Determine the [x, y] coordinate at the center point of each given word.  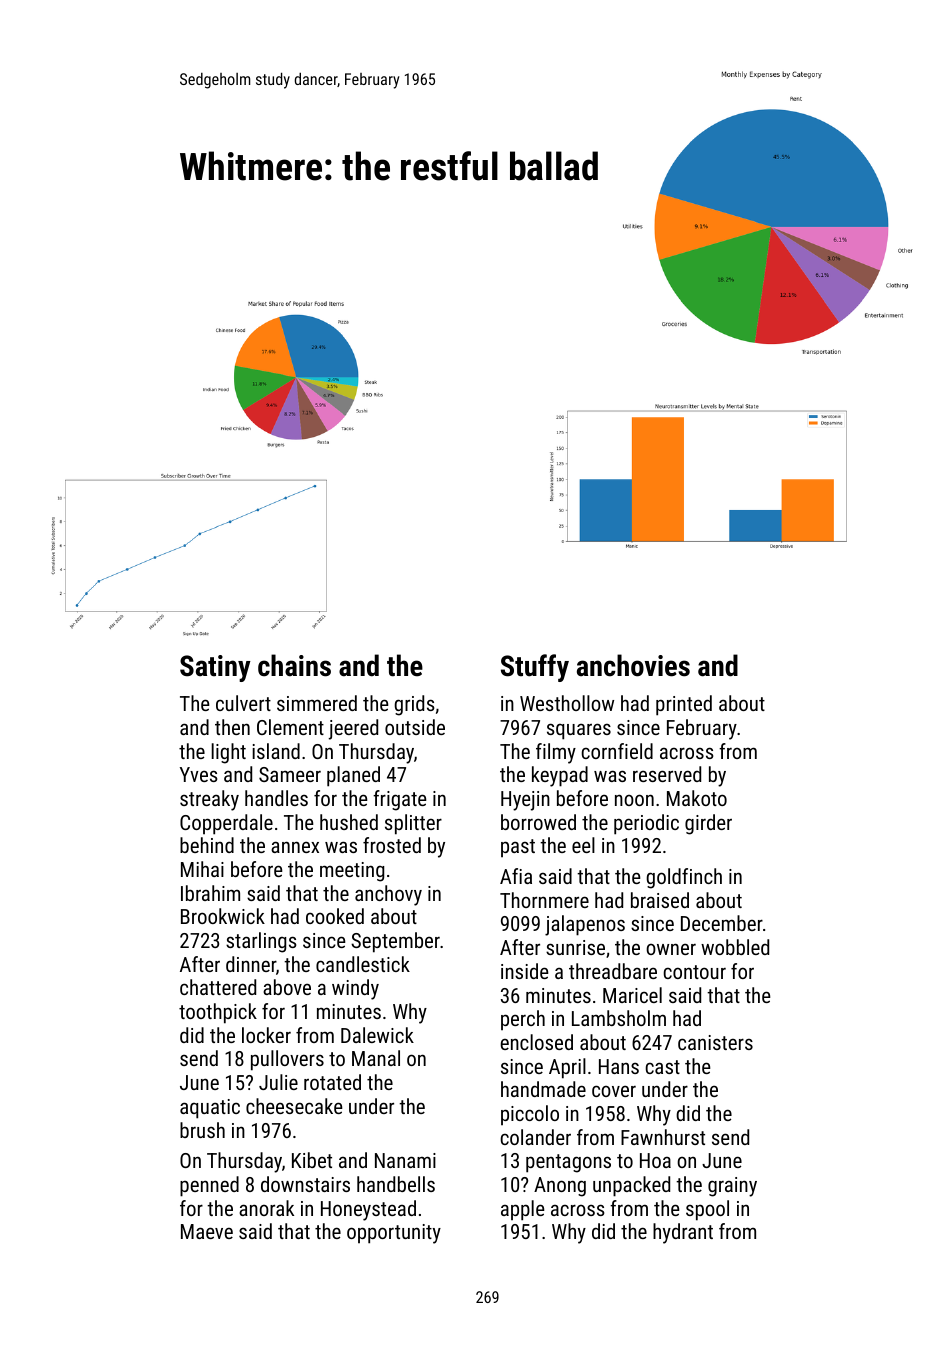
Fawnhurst [663, 1137]
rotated [332, 1082]
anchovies [633, 665]
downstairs [305, 1184]
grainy [732, 1187]
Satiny [215, 668]
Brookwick [223, 916]
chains [294, 665]
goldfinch [684, 878]
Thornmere [544, 900]
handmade [543, 1089]
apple [523, 1210]
